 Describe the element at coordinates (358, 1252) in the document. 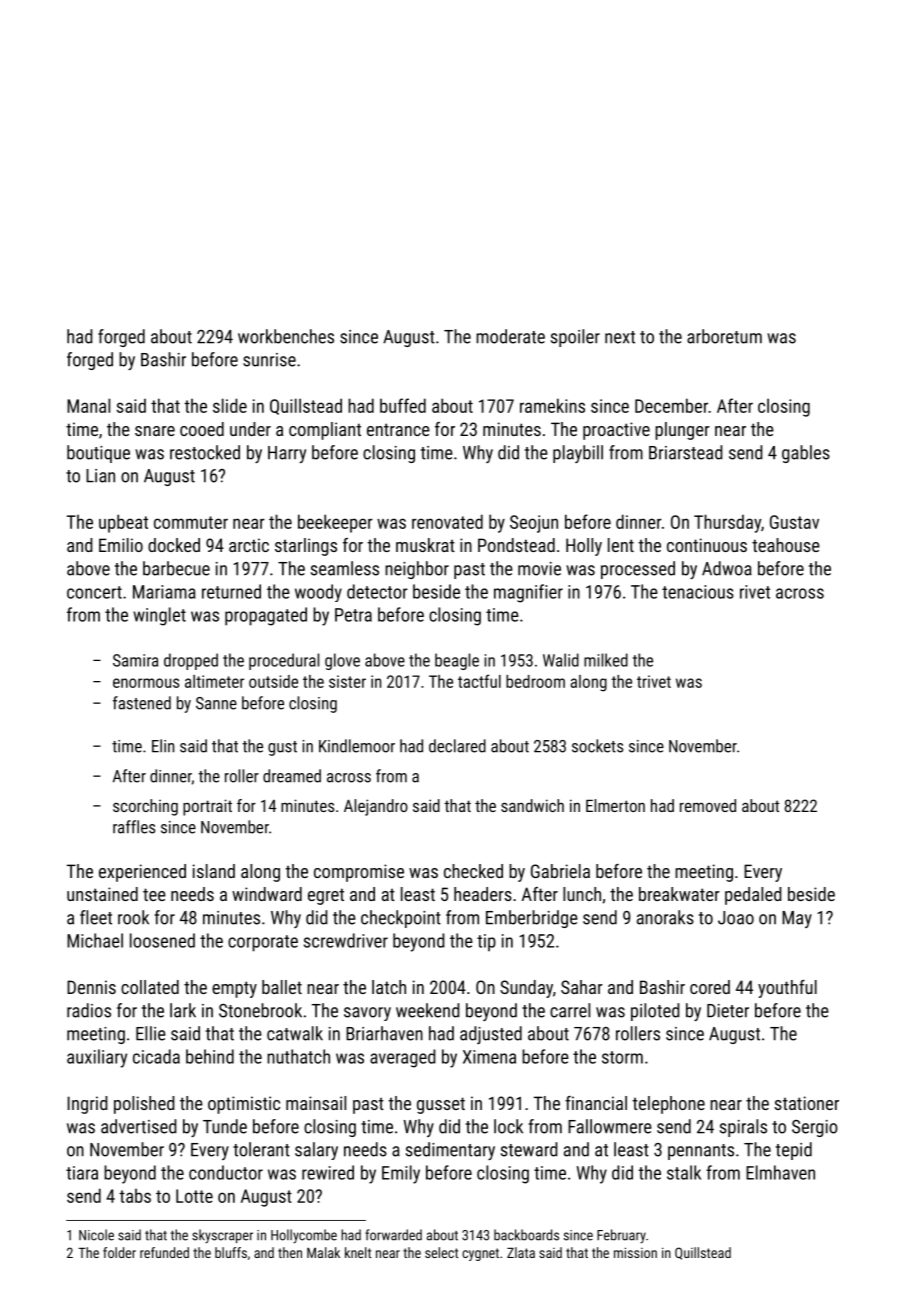

I see `knelt` at that location.
